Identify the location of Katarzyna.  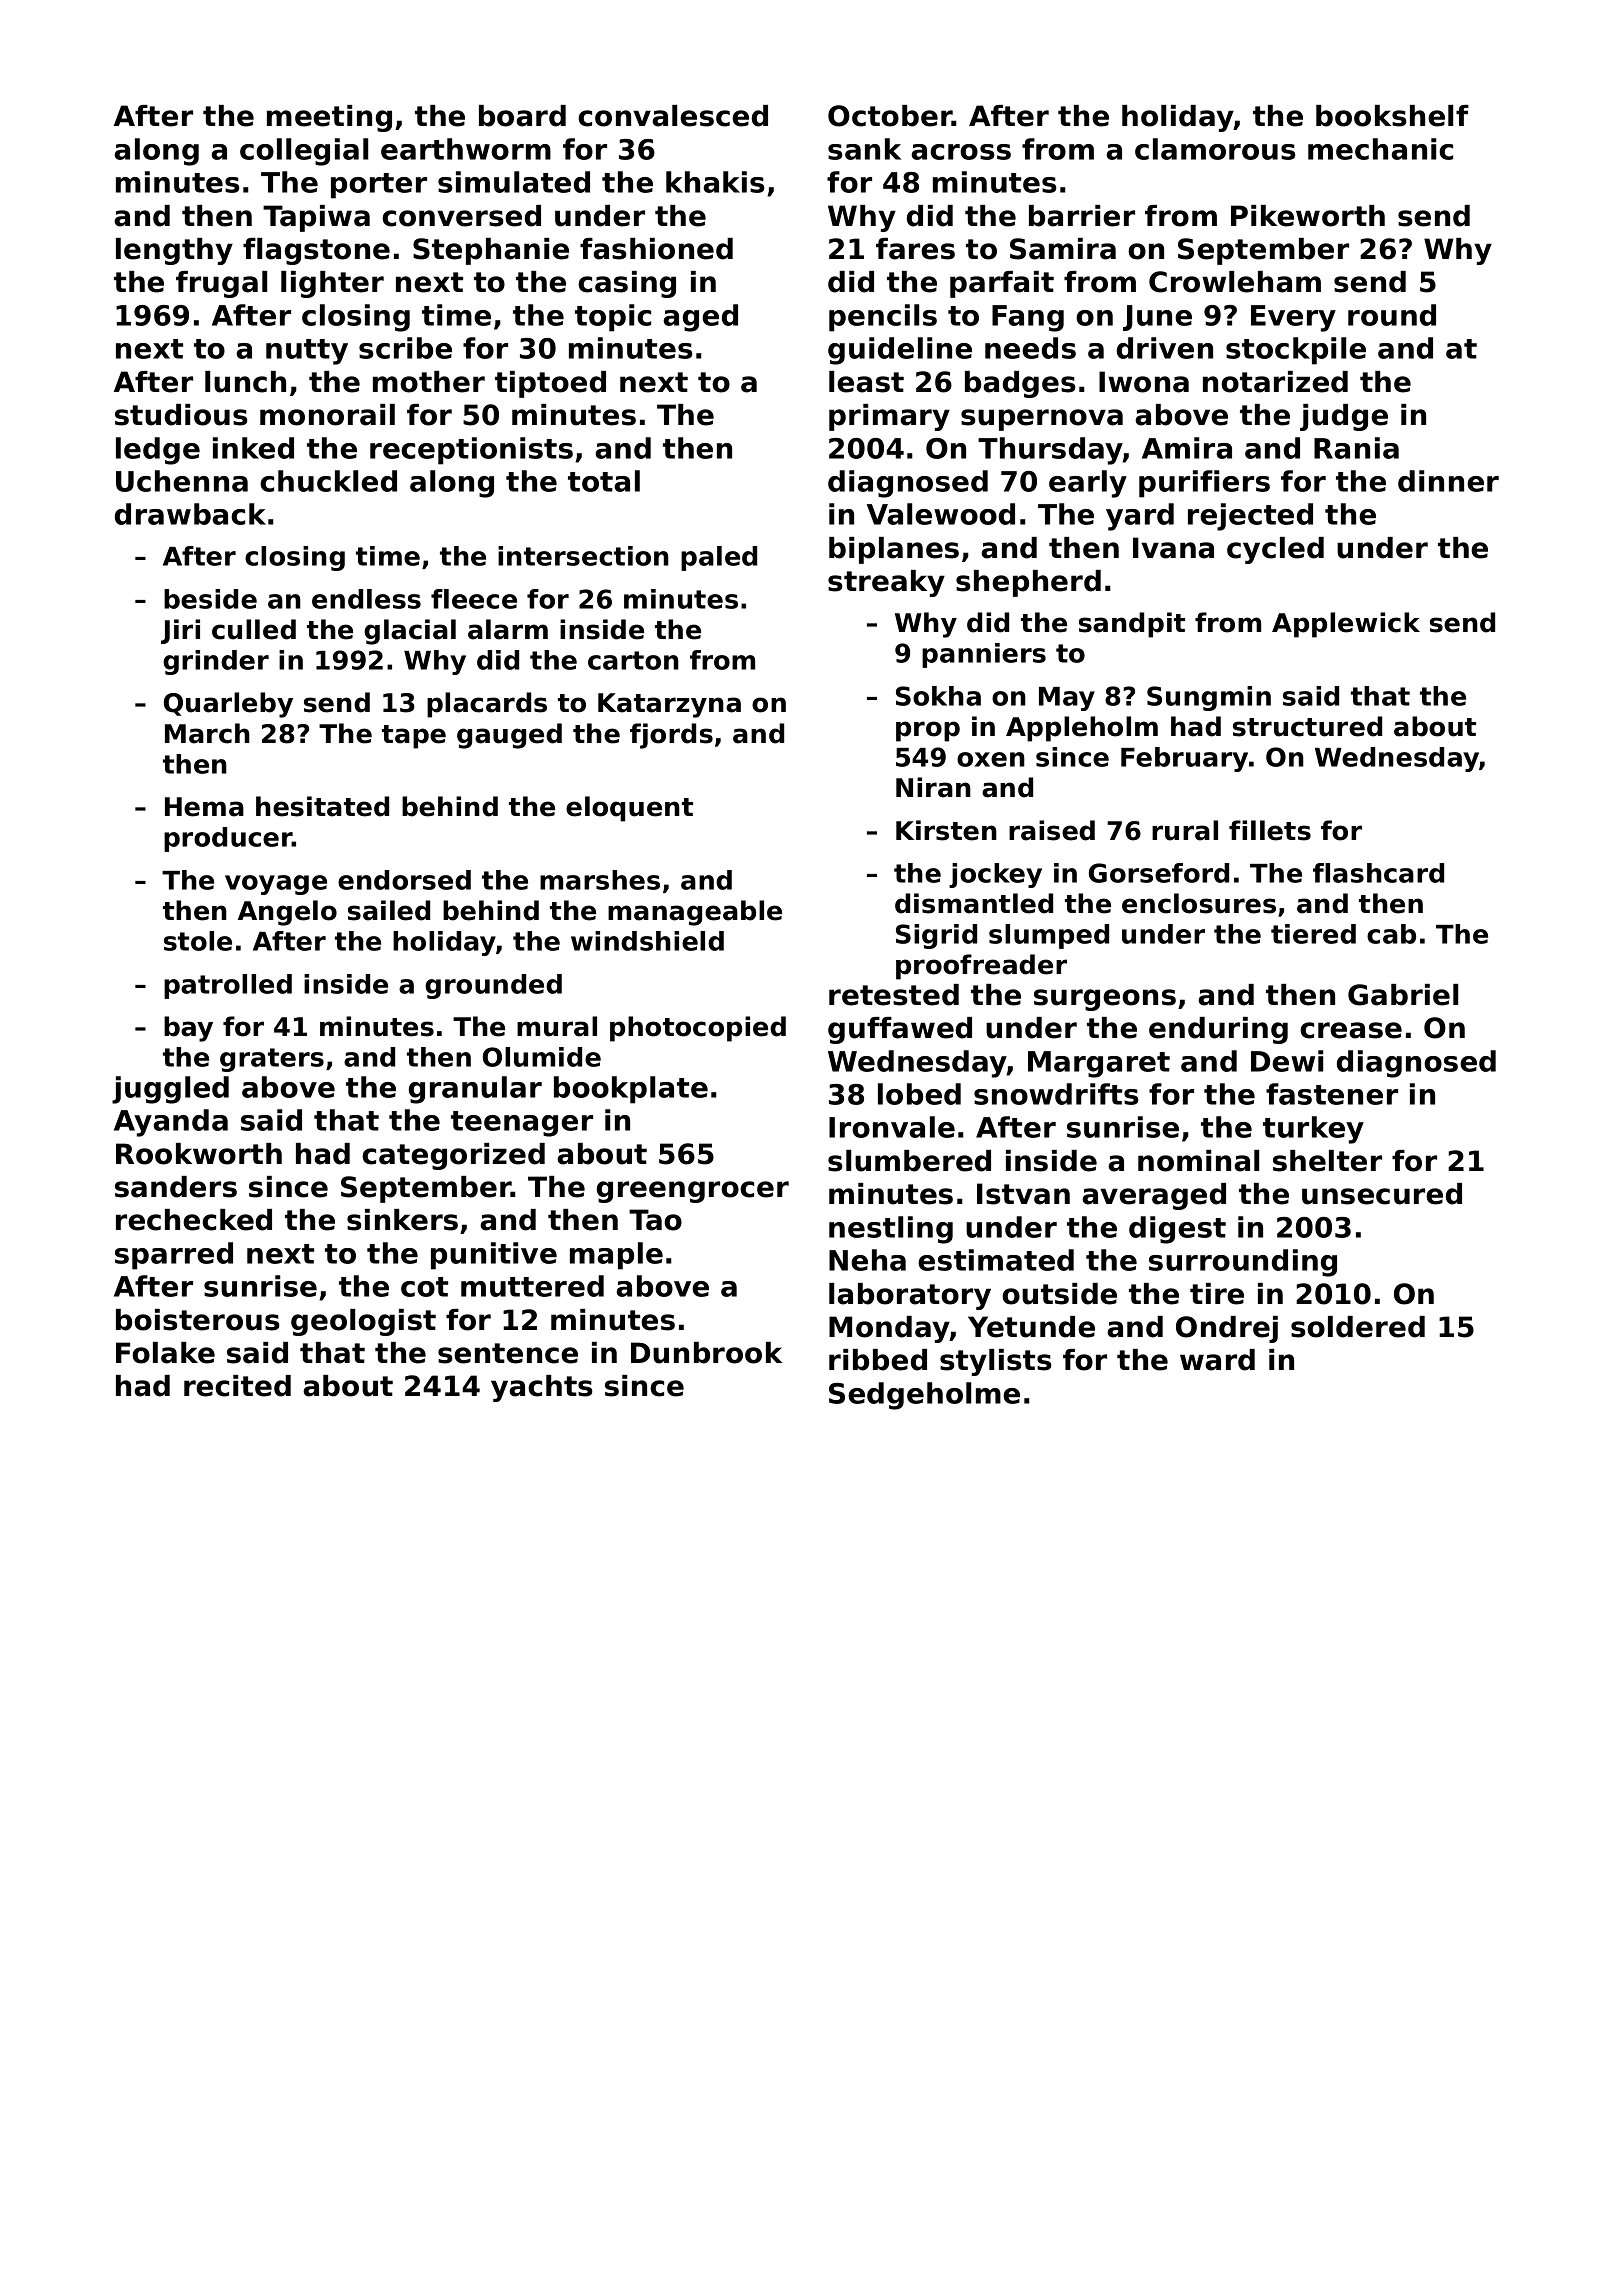
(669, 705).
